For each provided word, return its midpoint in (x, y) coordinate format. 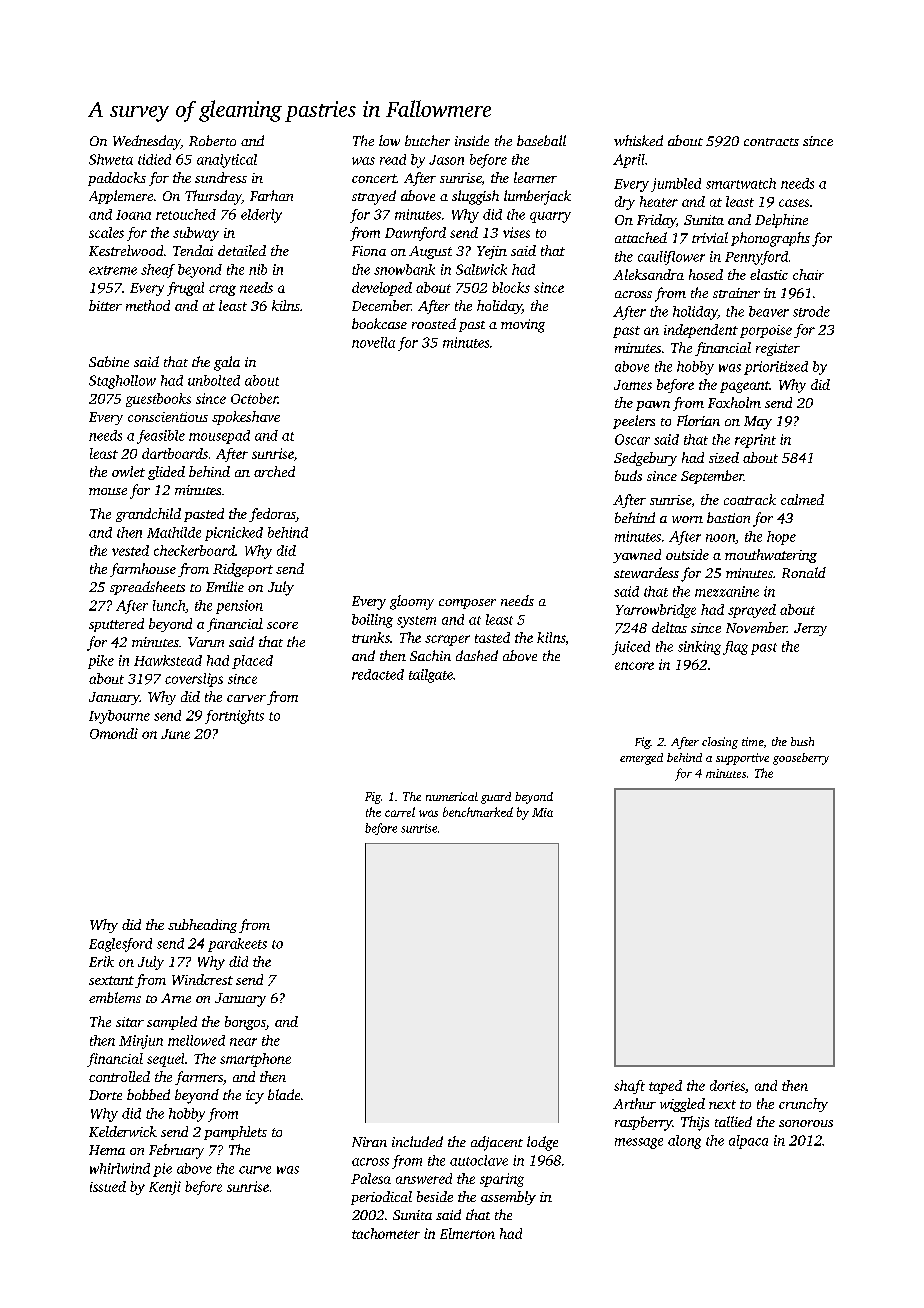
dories (727, 1085)
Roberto (212, 140)
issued (108, 1186)
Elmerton (467, 1233)
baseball (541, 140)
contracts (771, 142)
